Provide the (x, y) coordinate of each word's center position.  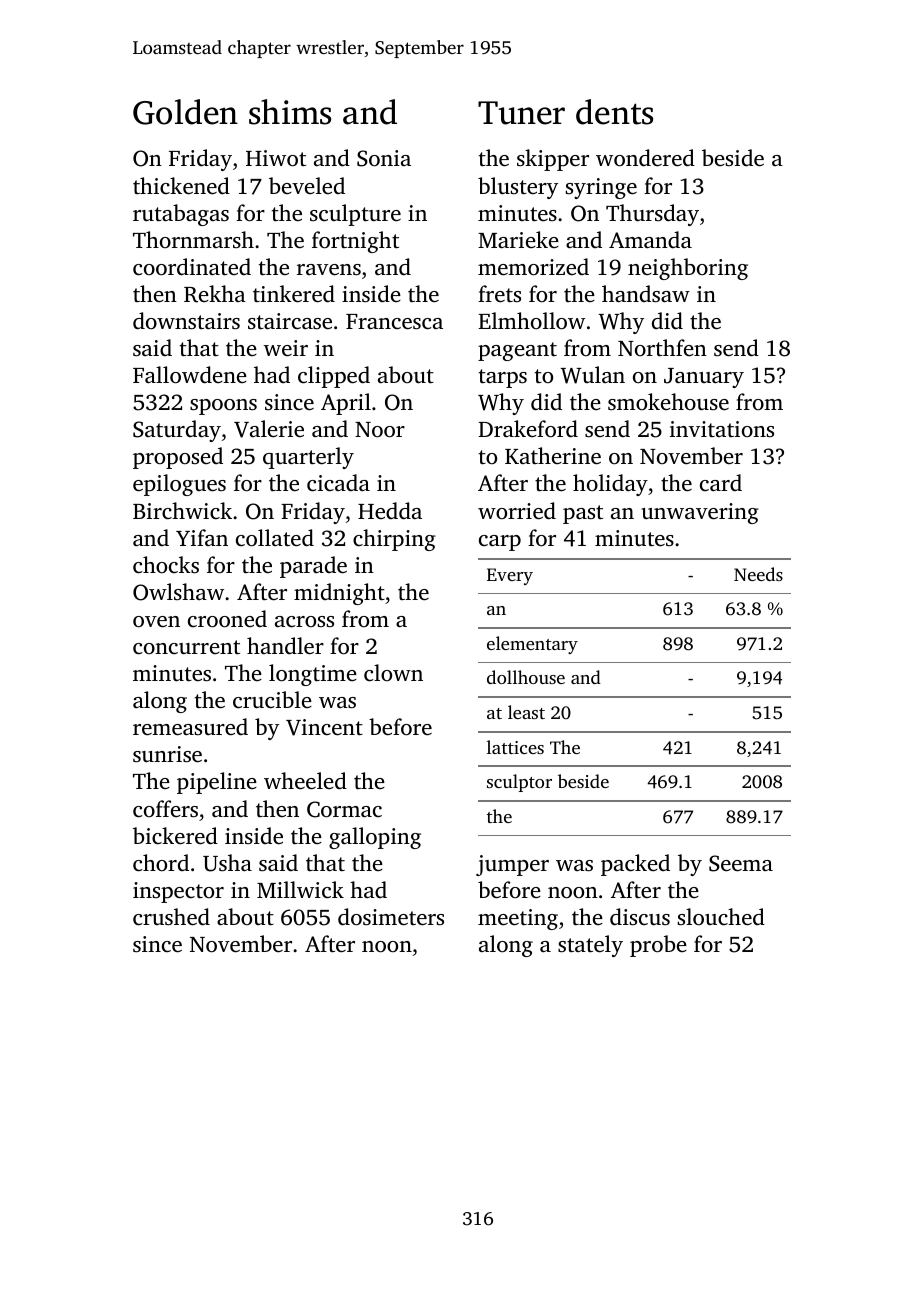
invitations (722, 429)
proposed (178, 458)
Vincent (324, 727)
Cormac (344, 809)
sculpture (355, 215)
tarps (503, 378)
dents (614, 112)
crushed (171, 917)
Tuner (521, 113)
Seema (741, 863)
